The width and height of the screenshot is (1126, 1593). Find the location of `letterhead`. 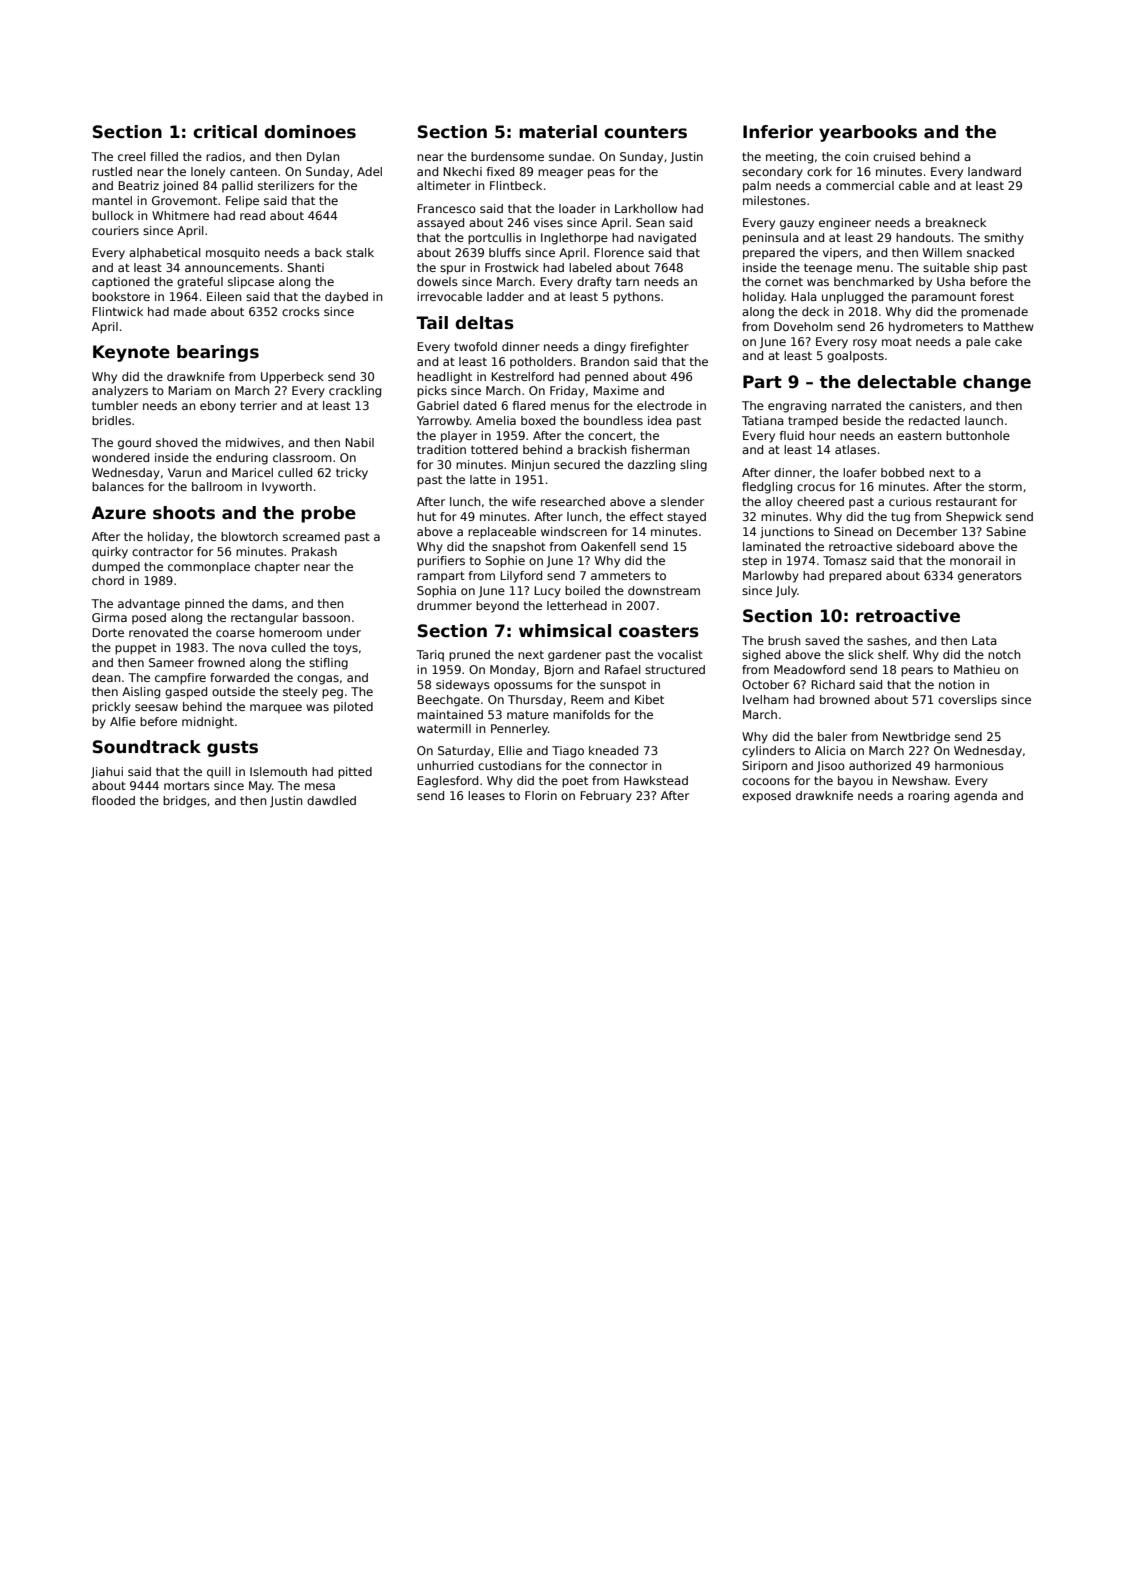

letterhead is located at coordinates (577, 605).
